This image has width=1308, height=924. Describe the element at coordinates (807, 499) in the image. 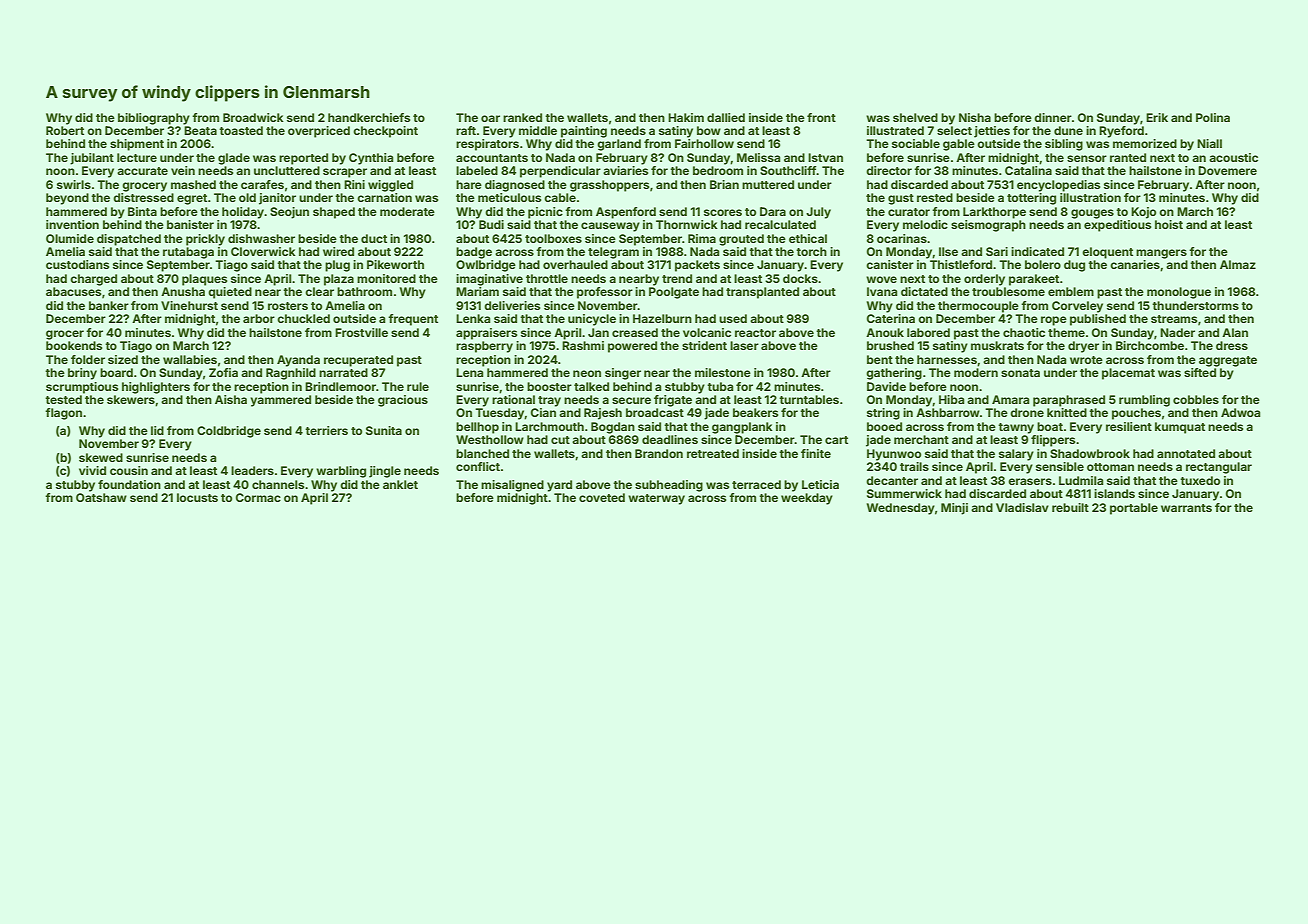

I see `weekday` at that location.
